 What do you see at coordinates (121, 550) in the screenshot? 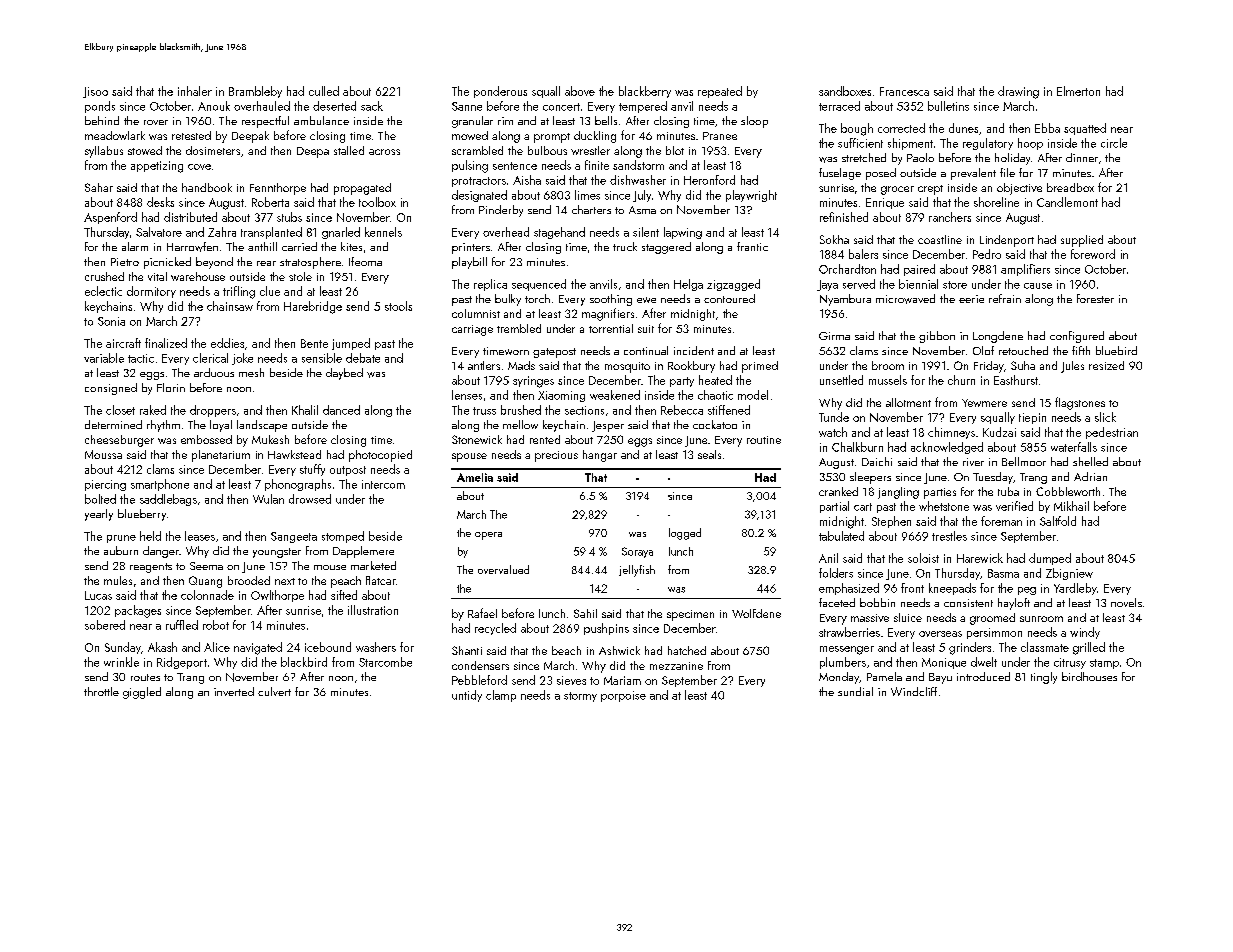
I see `auburn` at bounding box center [121, 550].
